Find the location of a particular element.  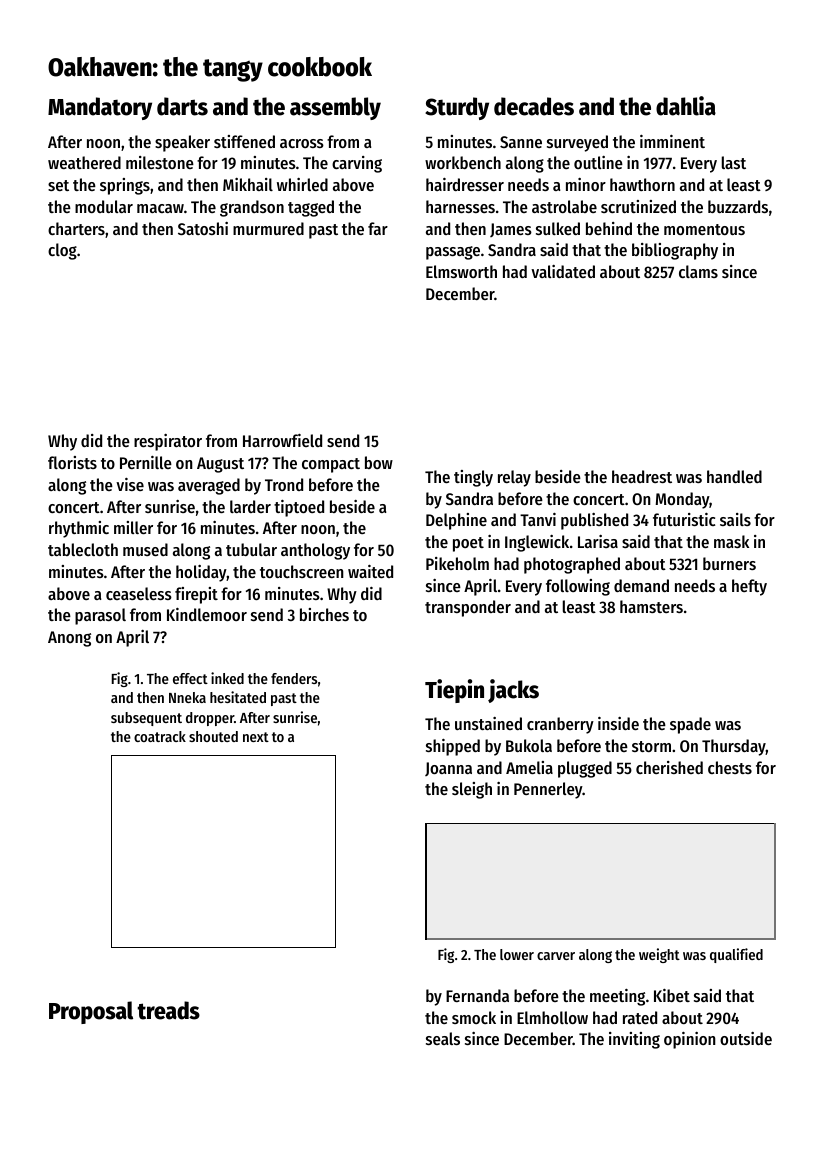

firepit is located at coordinates (196, 595).
